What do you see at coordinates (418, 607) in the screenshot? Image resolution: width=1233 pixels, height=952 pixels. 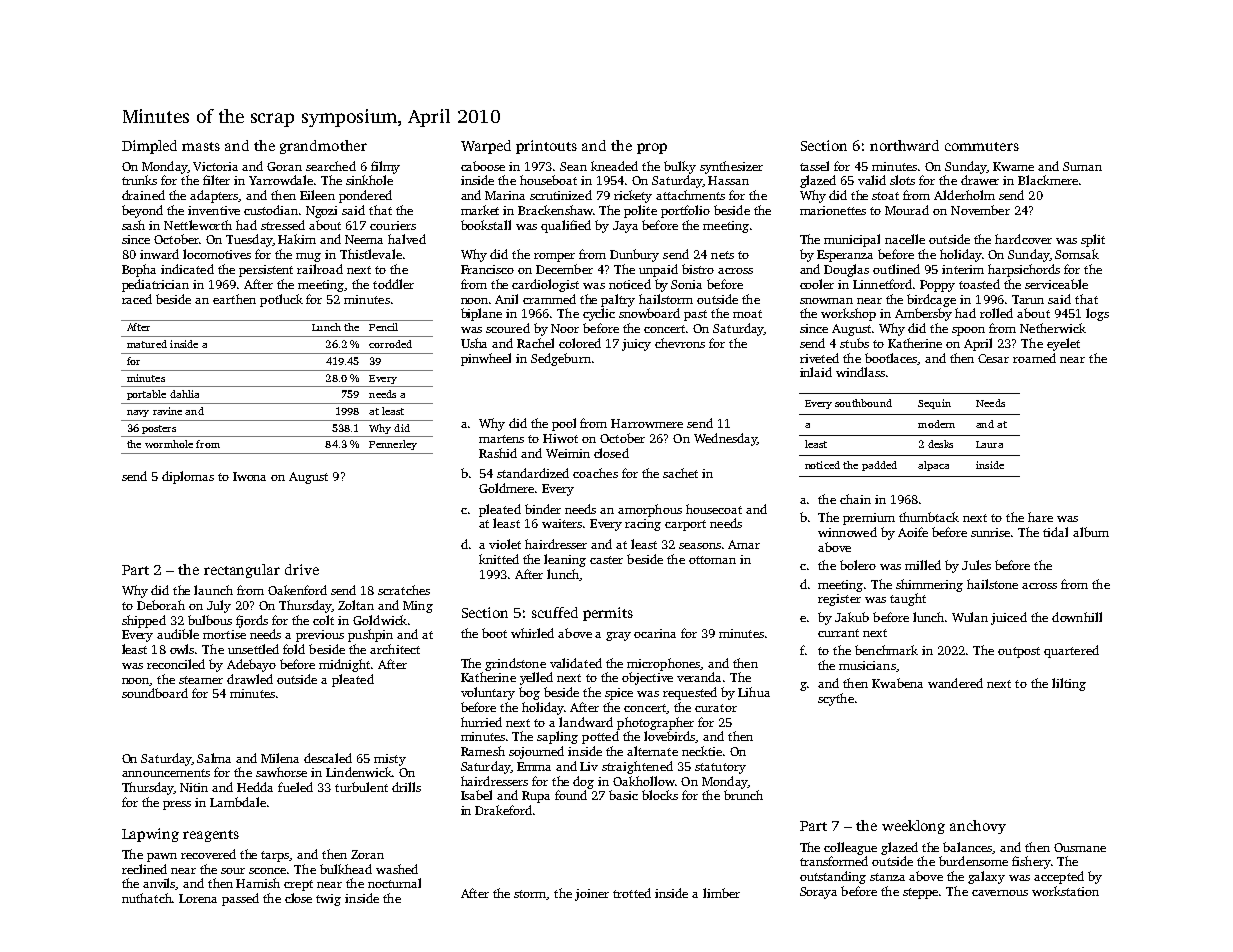 I see `Ming` at bounding box center [418, 607].
